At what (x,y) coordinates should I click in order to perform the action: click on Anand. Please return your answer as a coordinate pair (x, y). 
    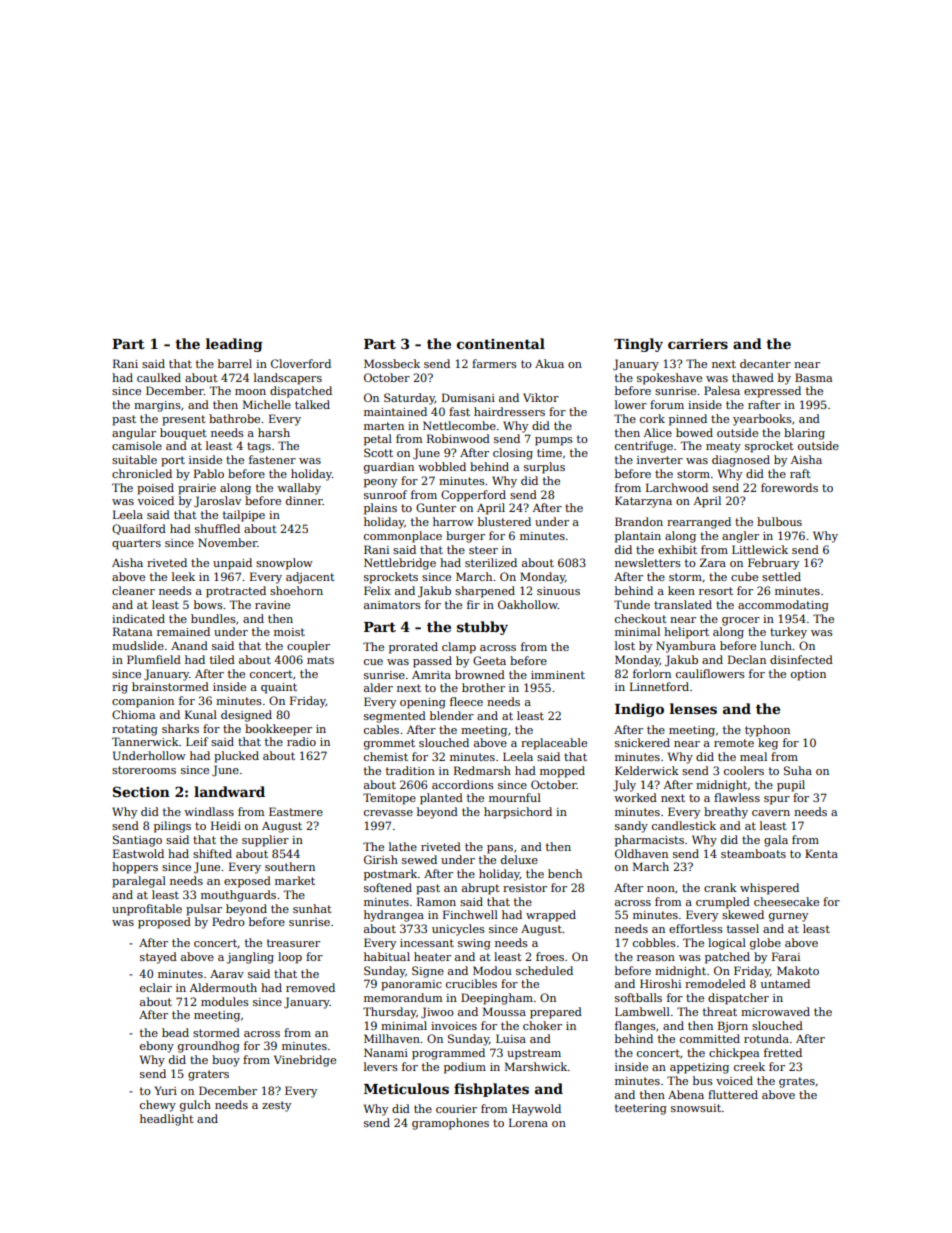
    Looking at the image, I should click on (189, 645).
